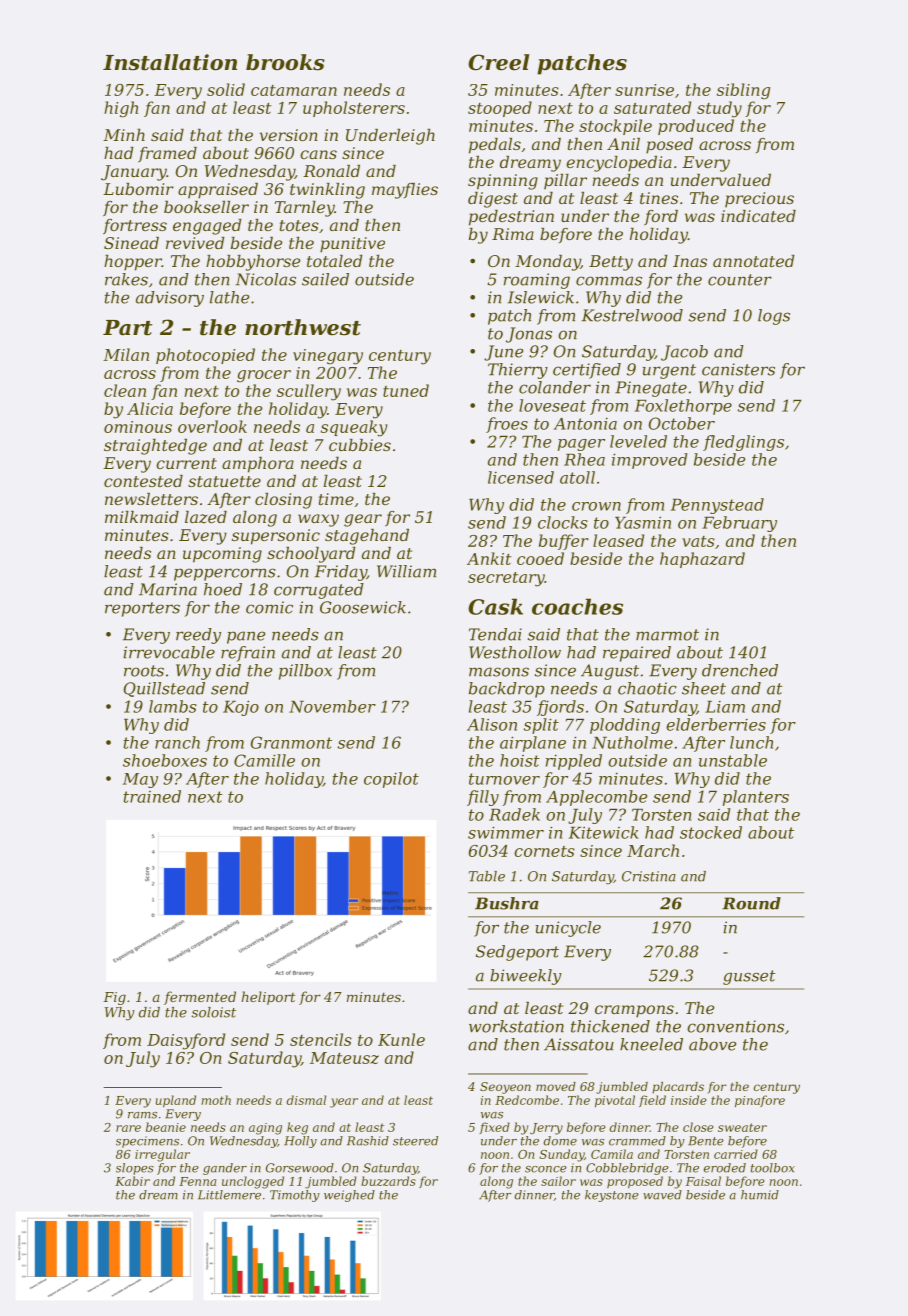 The width and height of the screenshot is (908, 1316). Describe the element at coordinates (716, 724) in the screenshot. I see `elderberries` at that location.
